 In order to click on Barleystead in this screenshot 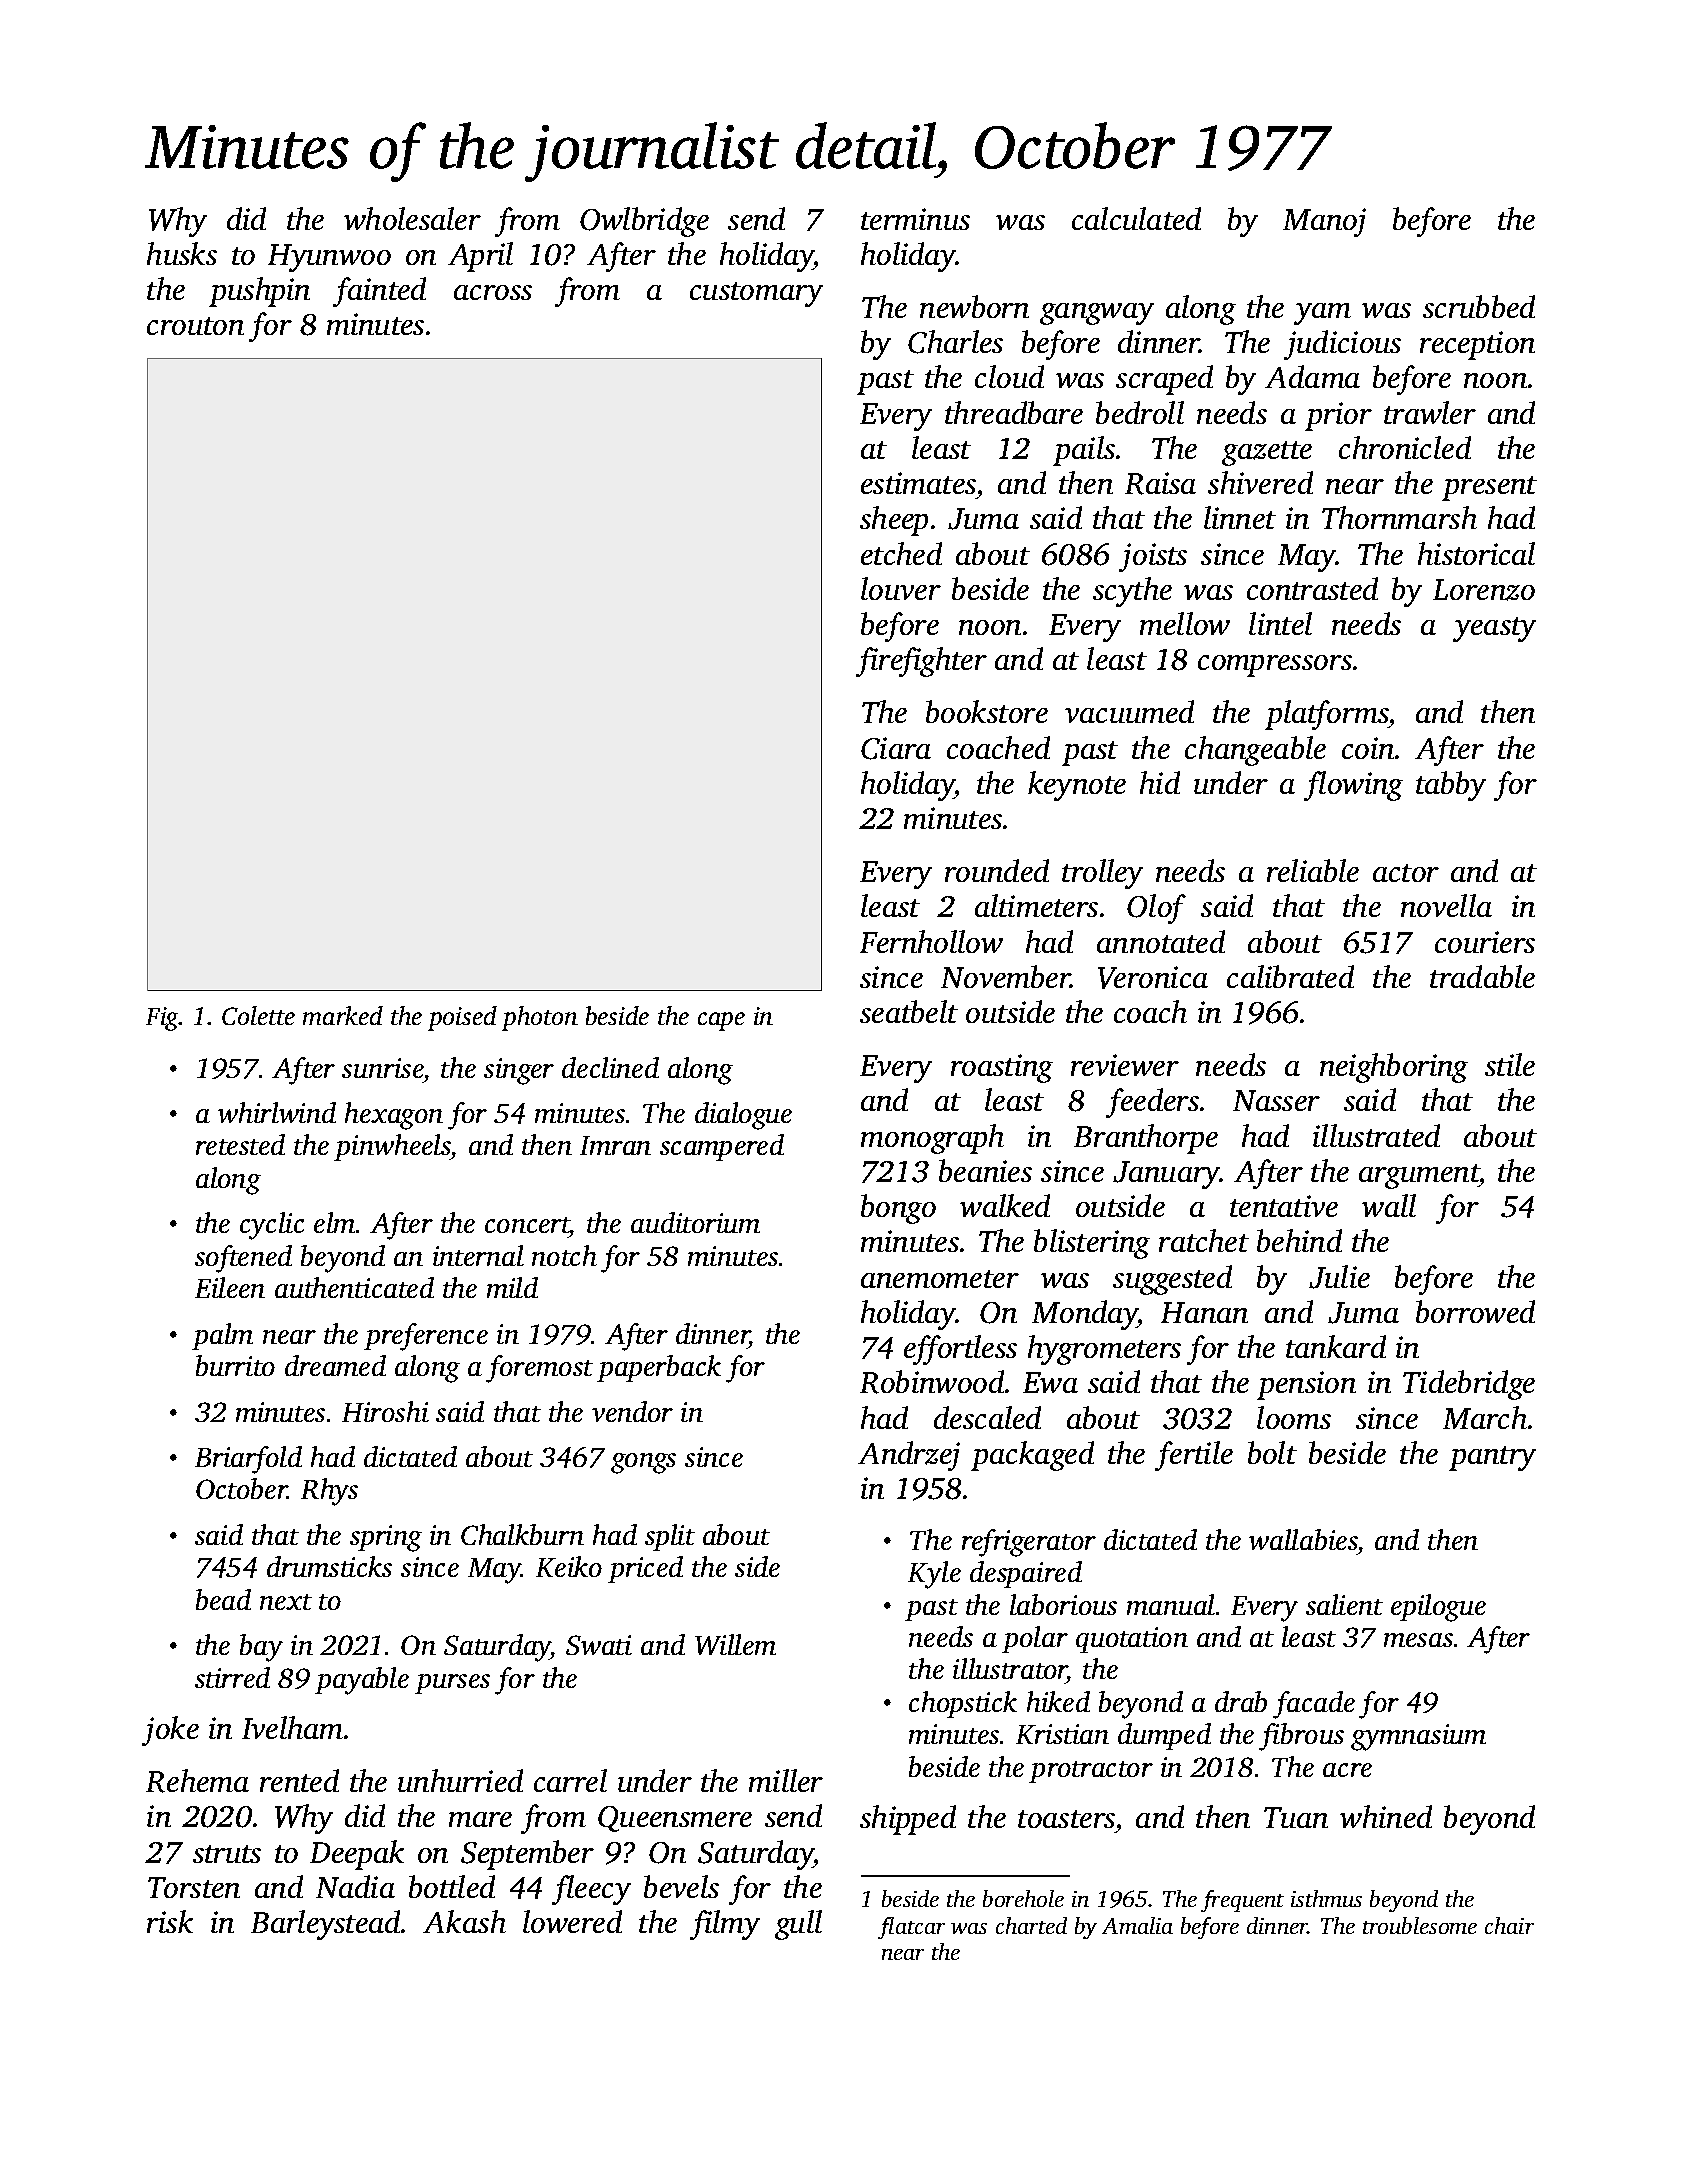, I will do `click(325, 1925)`.
